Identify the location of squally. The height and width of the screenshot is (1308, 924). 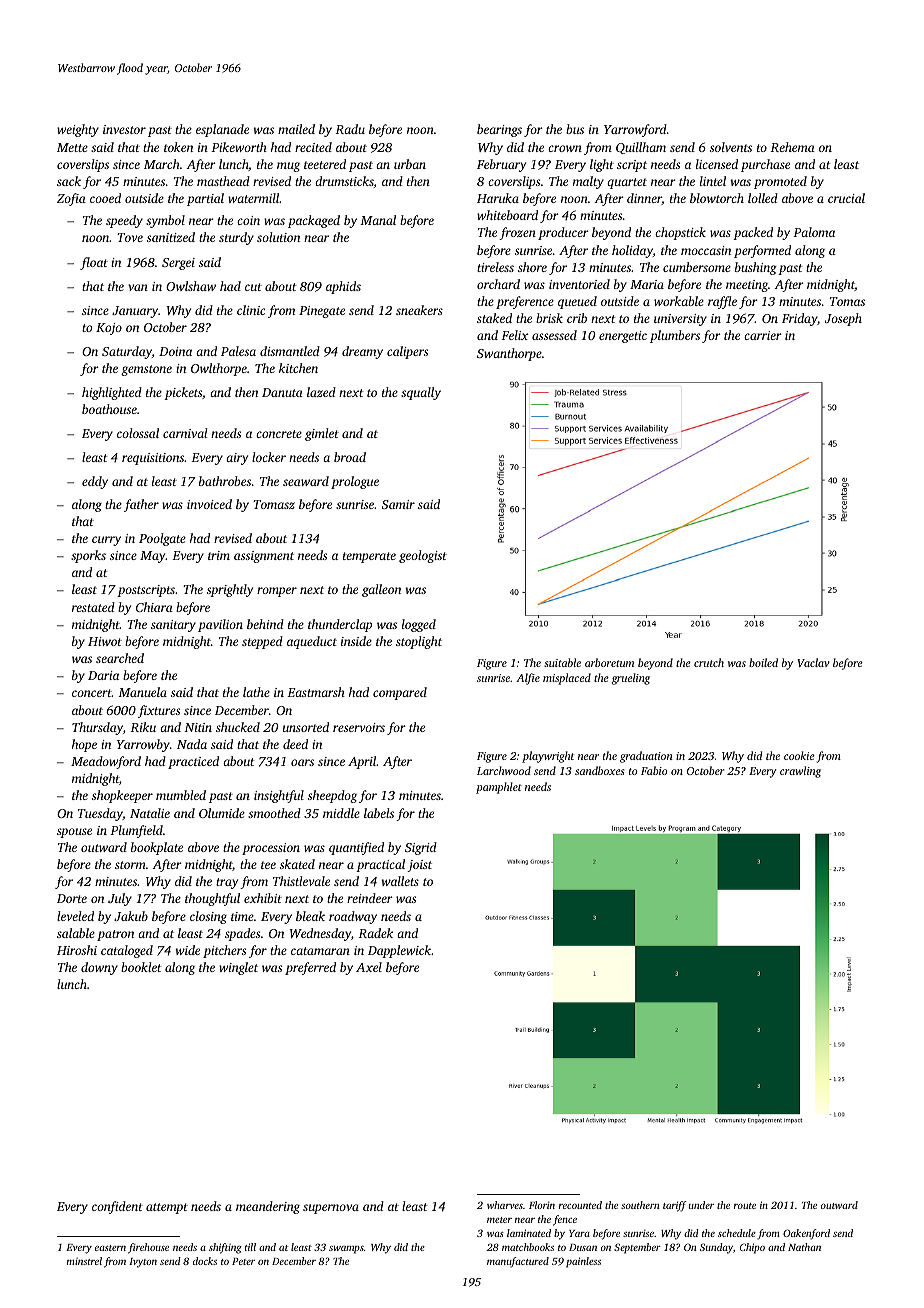
(421, 393).
